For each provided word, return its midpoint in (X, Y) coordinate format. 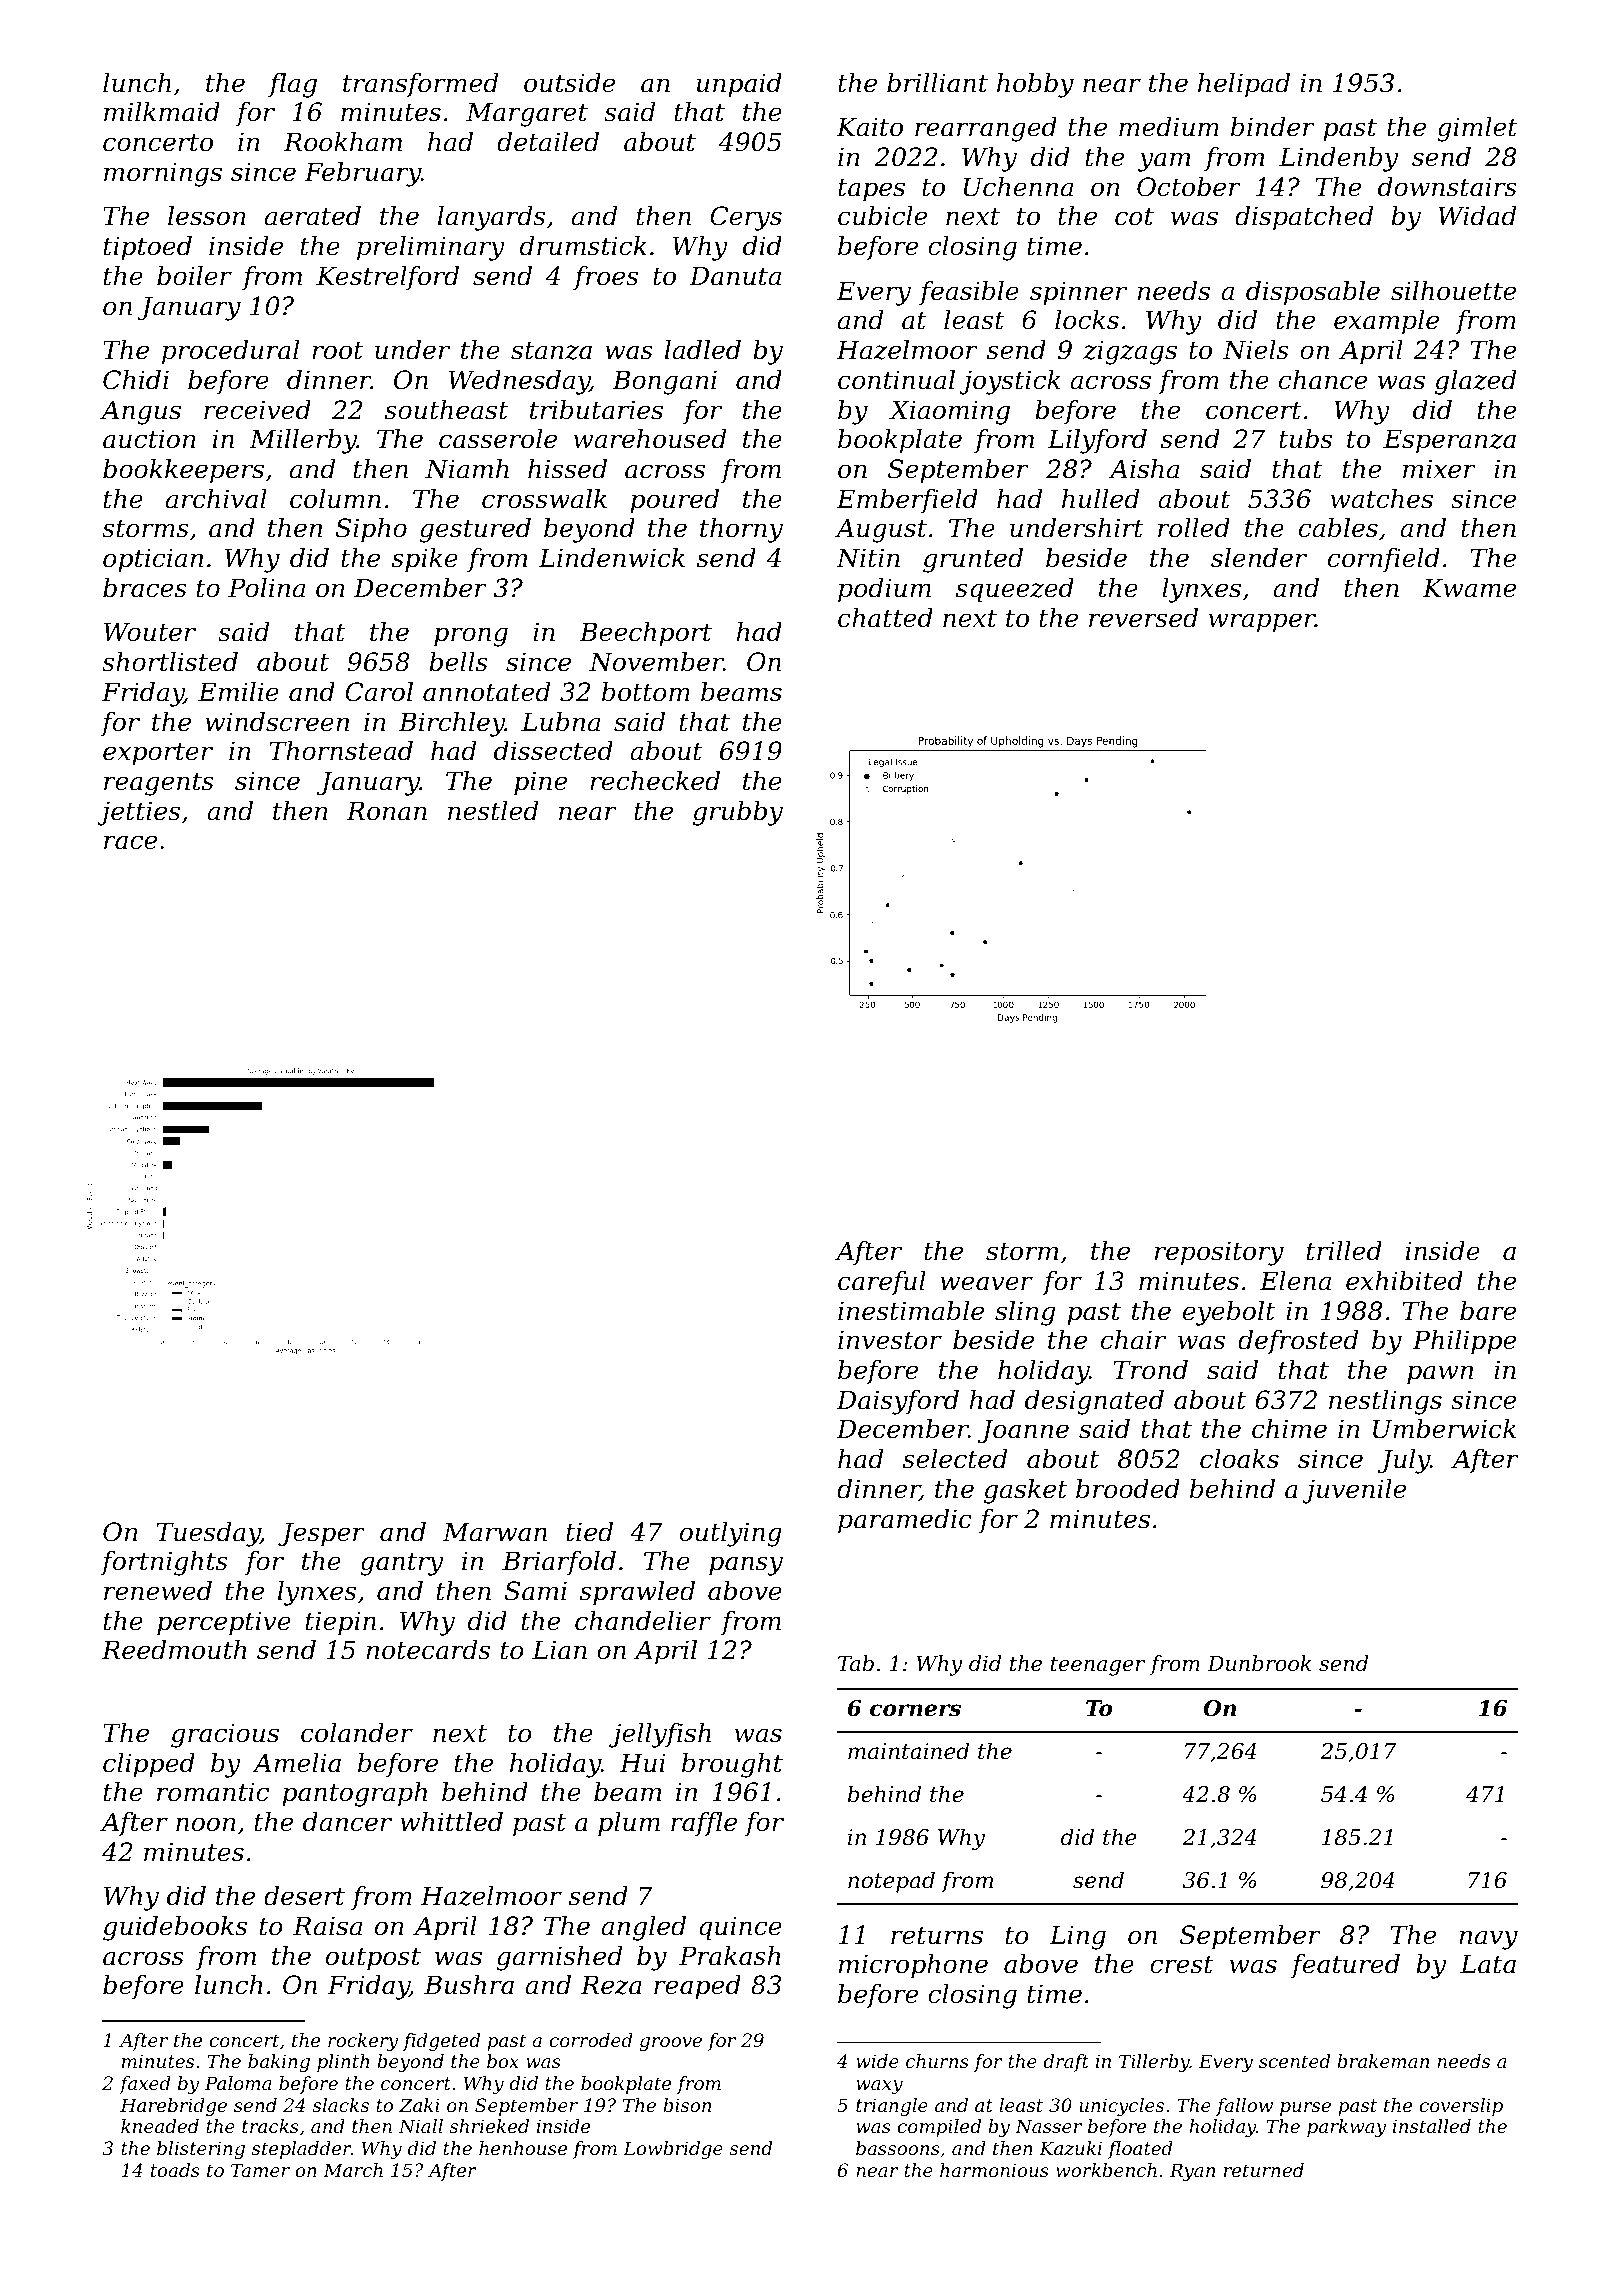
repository (1219, 1253)
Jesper (321, 1534)
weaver (986, 1283)
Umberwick (1444, 1429)
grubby (738, 813)
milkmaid (162, 112)
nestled (493, 811)
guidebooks (175, 1928)
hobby (1035, 85)
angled (643, 1928)
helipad (1244, 85)
